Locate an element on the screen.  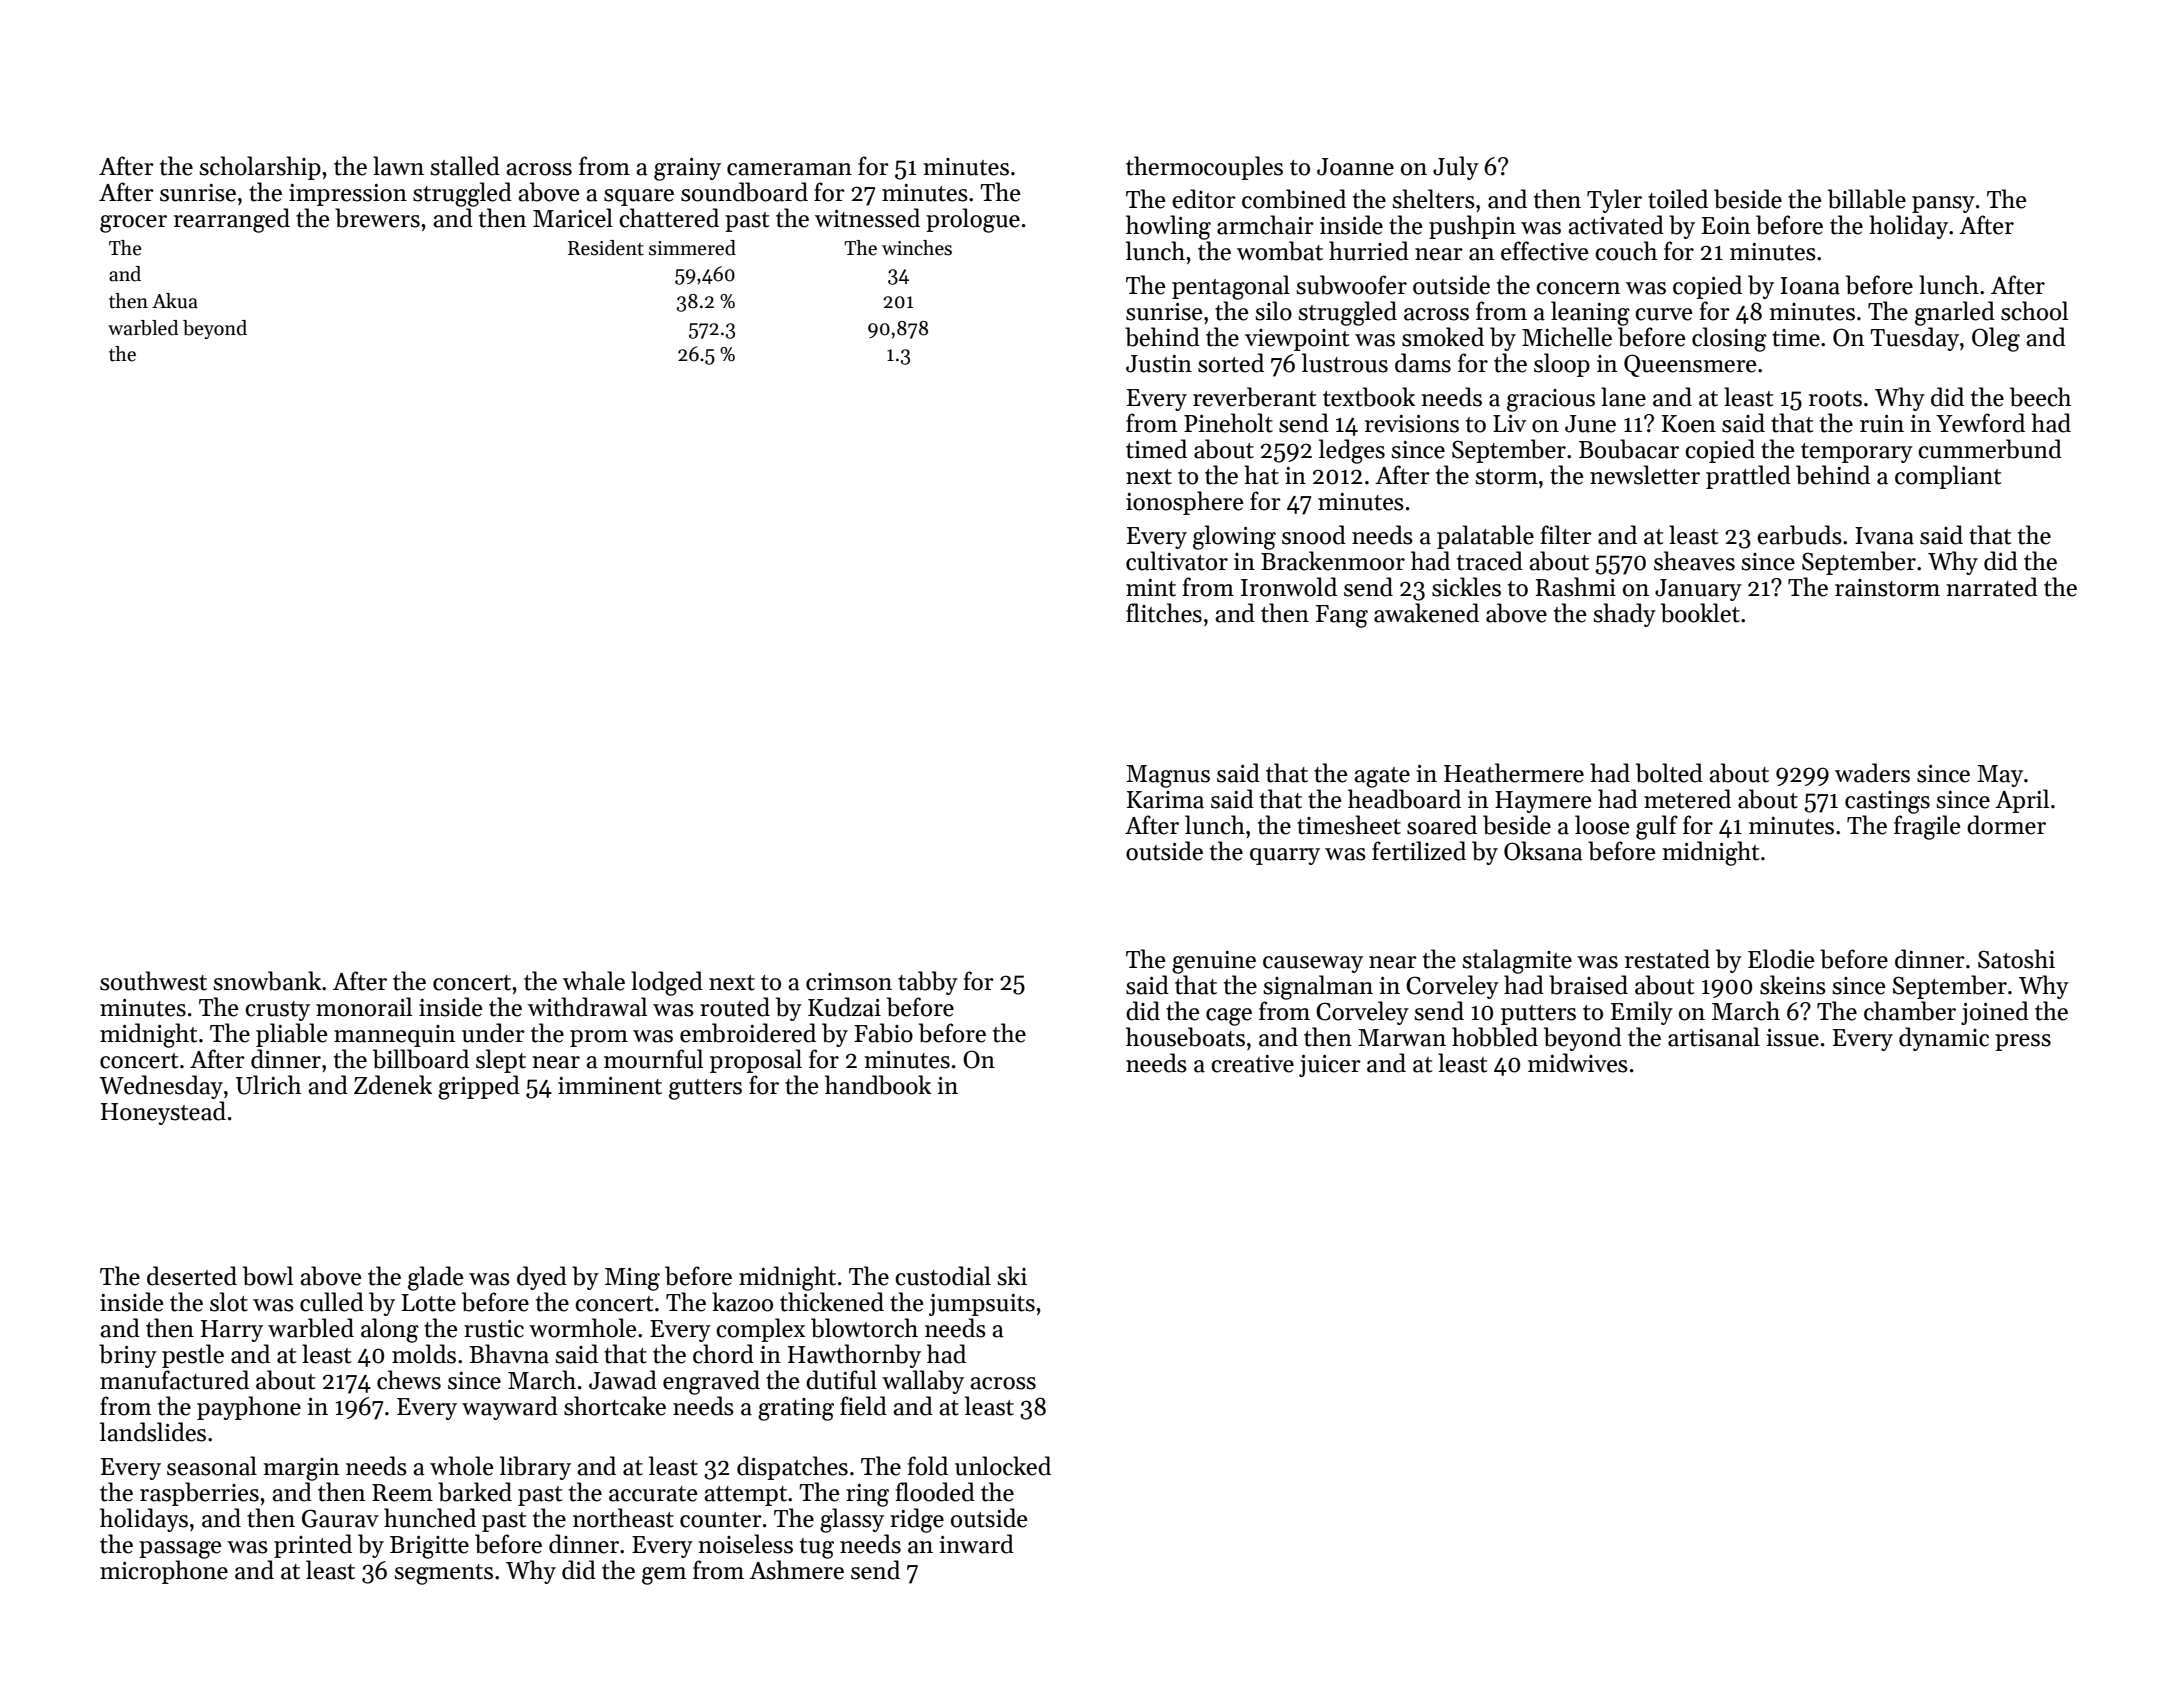
grating is located at coordinates (796, 1409).
